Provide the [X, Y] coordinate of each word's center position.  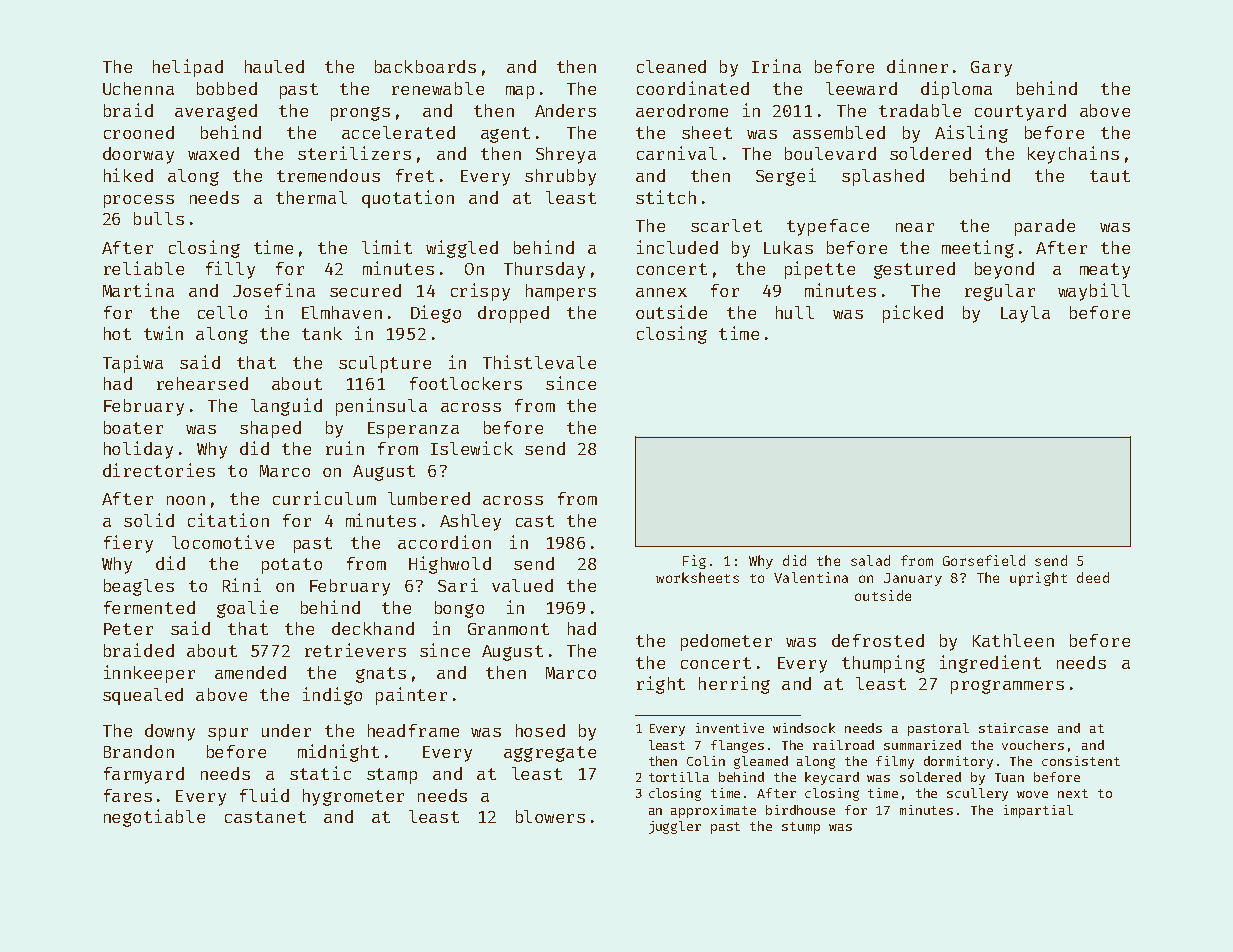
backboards [425, 66]
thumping [883, 664]
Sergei [786, 177]
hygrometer [353, 797]
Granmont [508, 629]
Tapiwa [133, 364]
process [139, 201]
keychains [1073, 155]
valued [522, 585]
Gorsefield [984, 560]
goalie [247, 609]
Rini [242, 585]
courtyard [1020, 112]
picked [913, 314]
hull [795, 312]
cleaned [671, 66]
